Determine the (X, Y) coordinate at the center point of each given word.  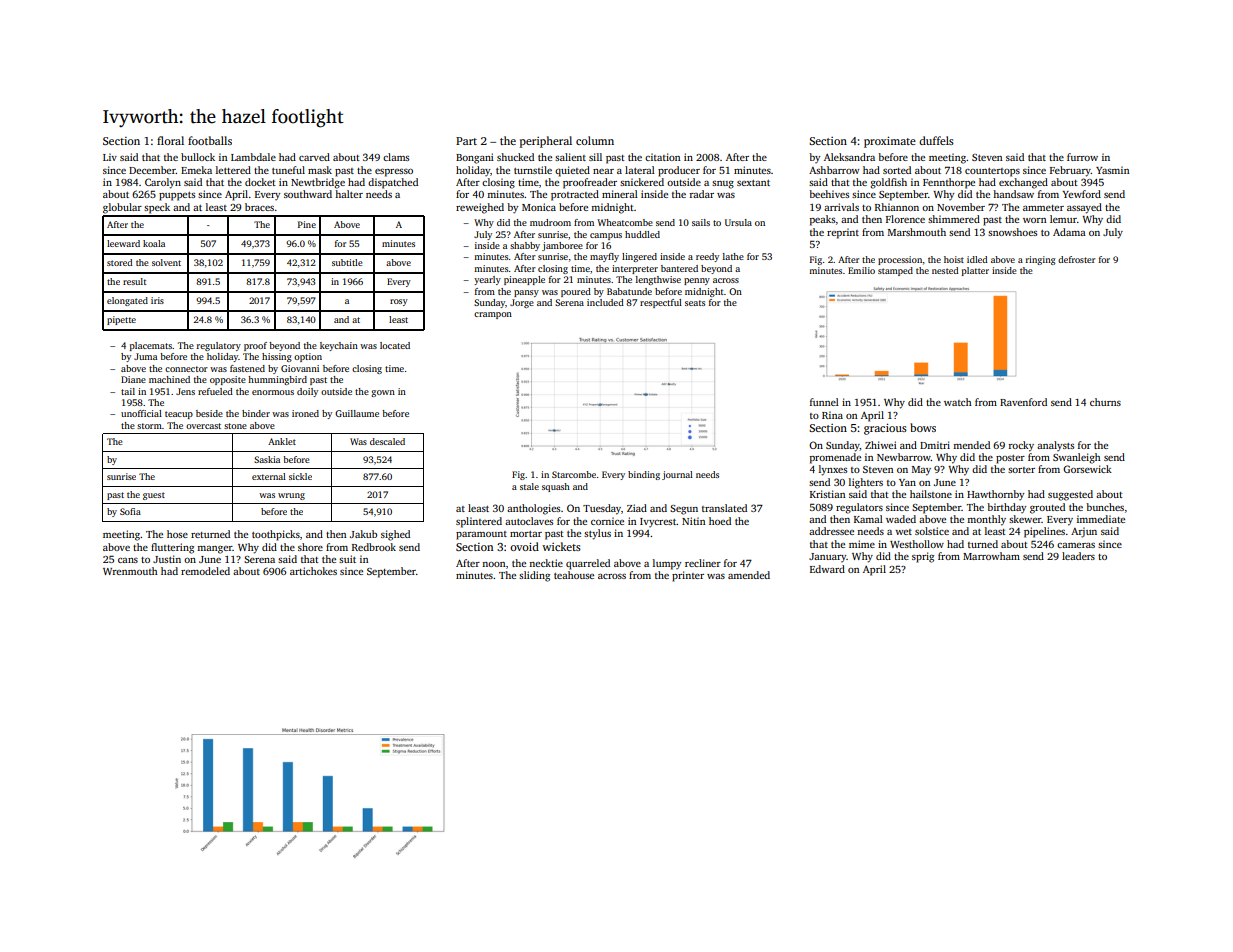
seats (695, 303)
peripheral (546, 142)
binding (644, 475)
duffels (936, 140)
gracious (885, 429)
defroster (1076, 259)
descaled (387, 441)
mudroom (550, 222)
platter (975, 271)
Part (466, 141)
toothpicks (276, 535)
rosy (399, 302)
